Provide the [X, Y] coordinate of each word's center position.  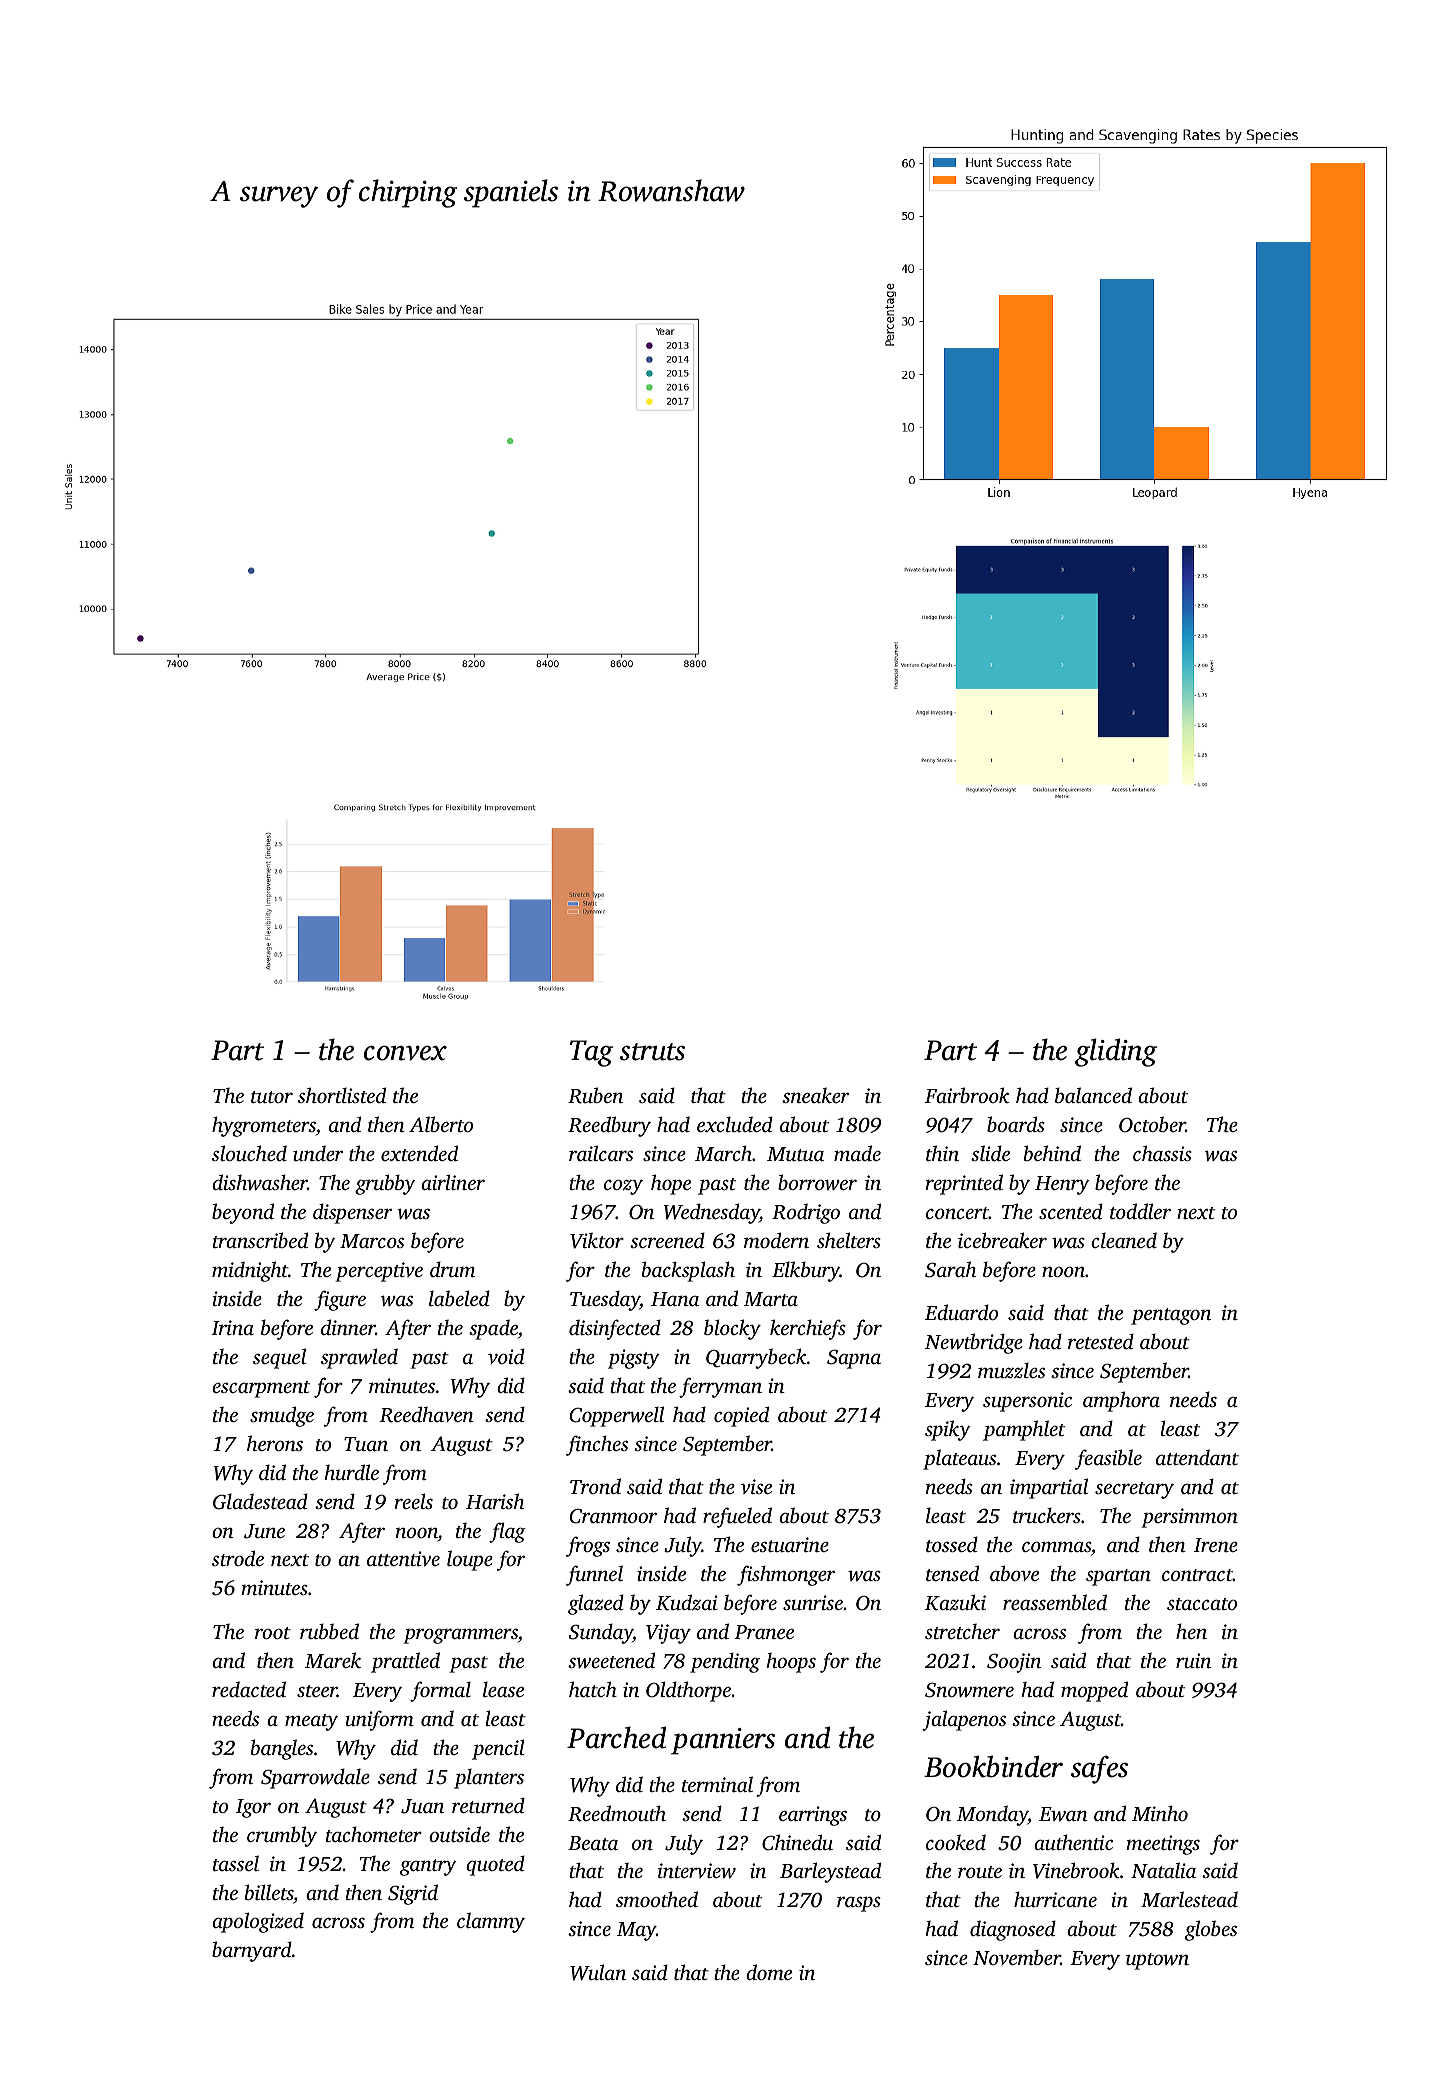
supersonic [1027, 1402]
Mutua [795, 1154]
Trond [595, 1486]
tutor [272, 1097]
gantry [428, 1867]
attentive [403, 1558]
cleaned [1124, 1240]
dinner [348, 1327]
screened [667, 1240]
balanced [1093, 1095]
